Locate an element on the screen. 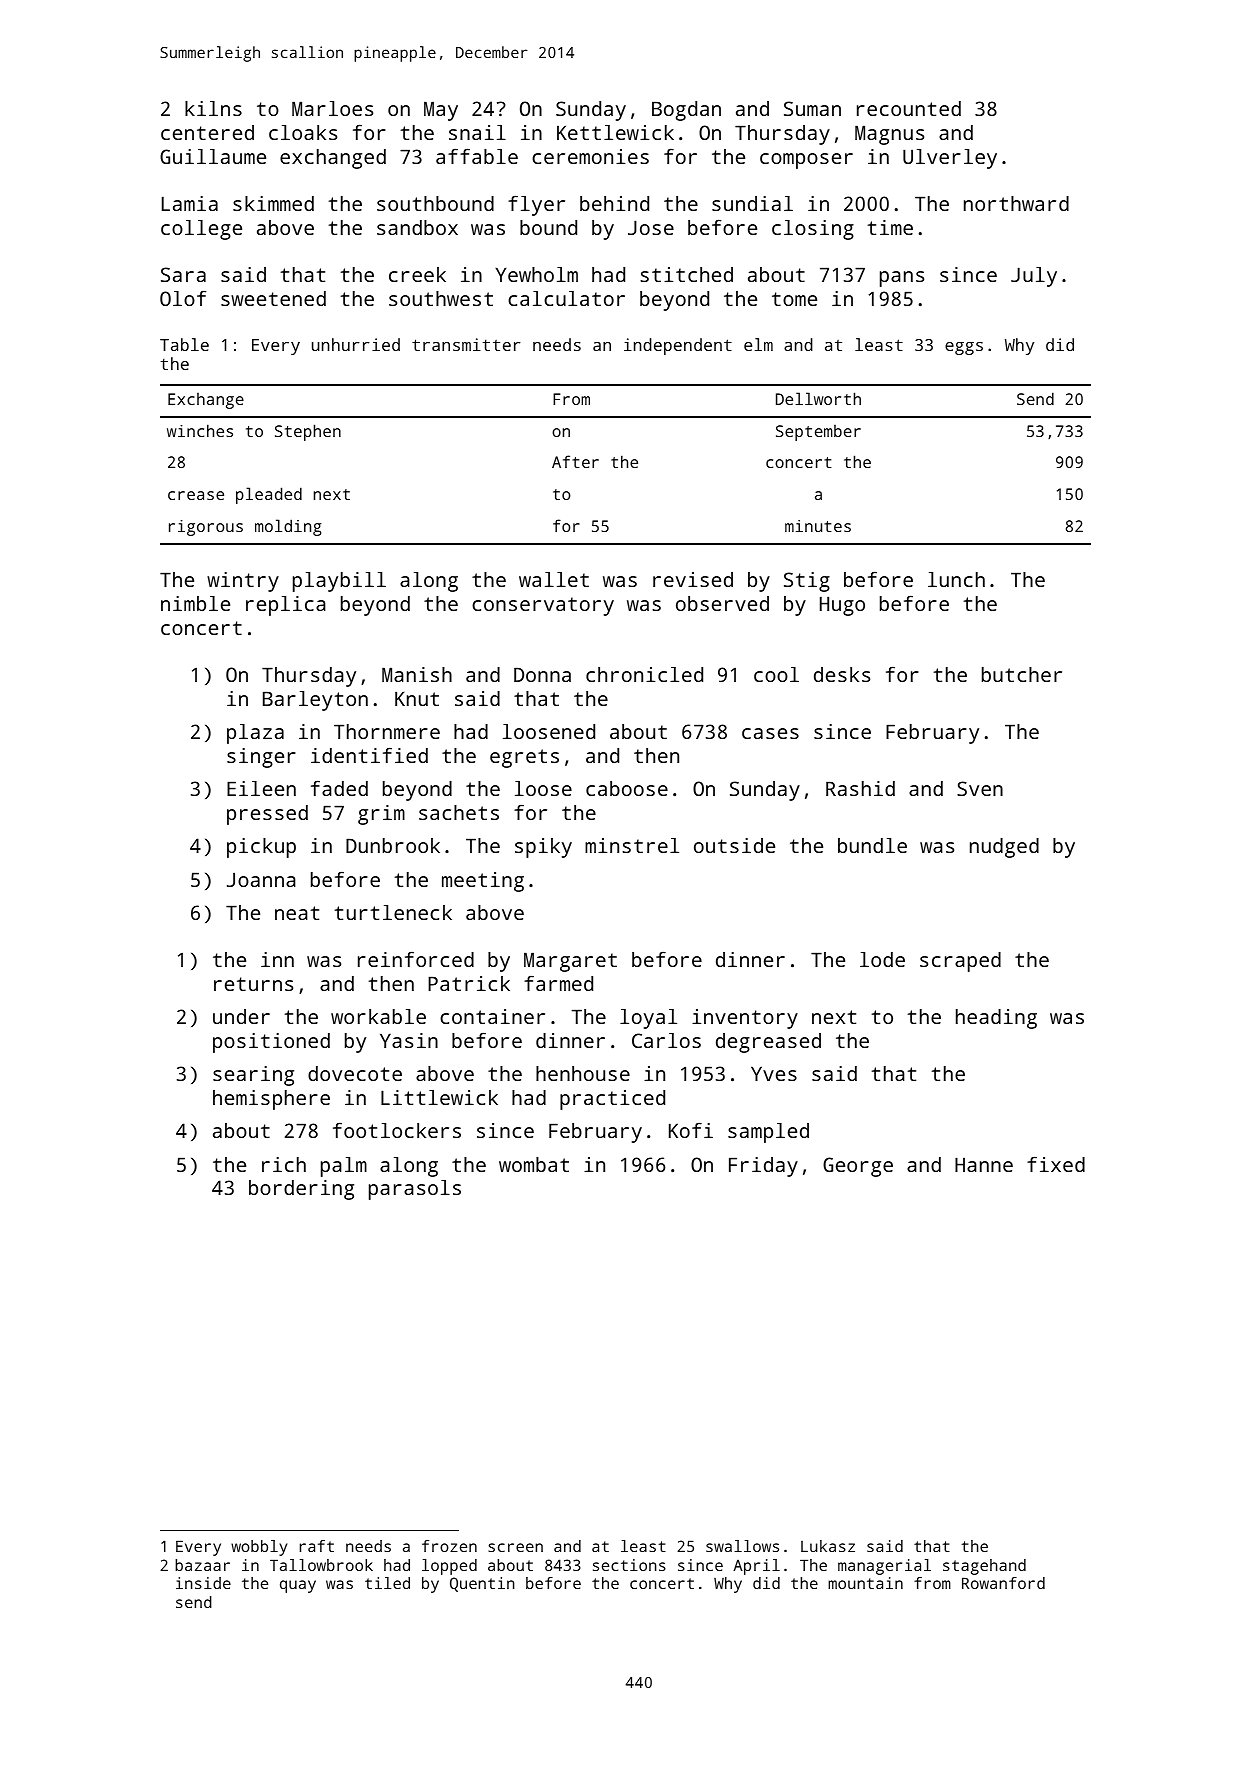  plaza is located at coordinates (255, 734).
